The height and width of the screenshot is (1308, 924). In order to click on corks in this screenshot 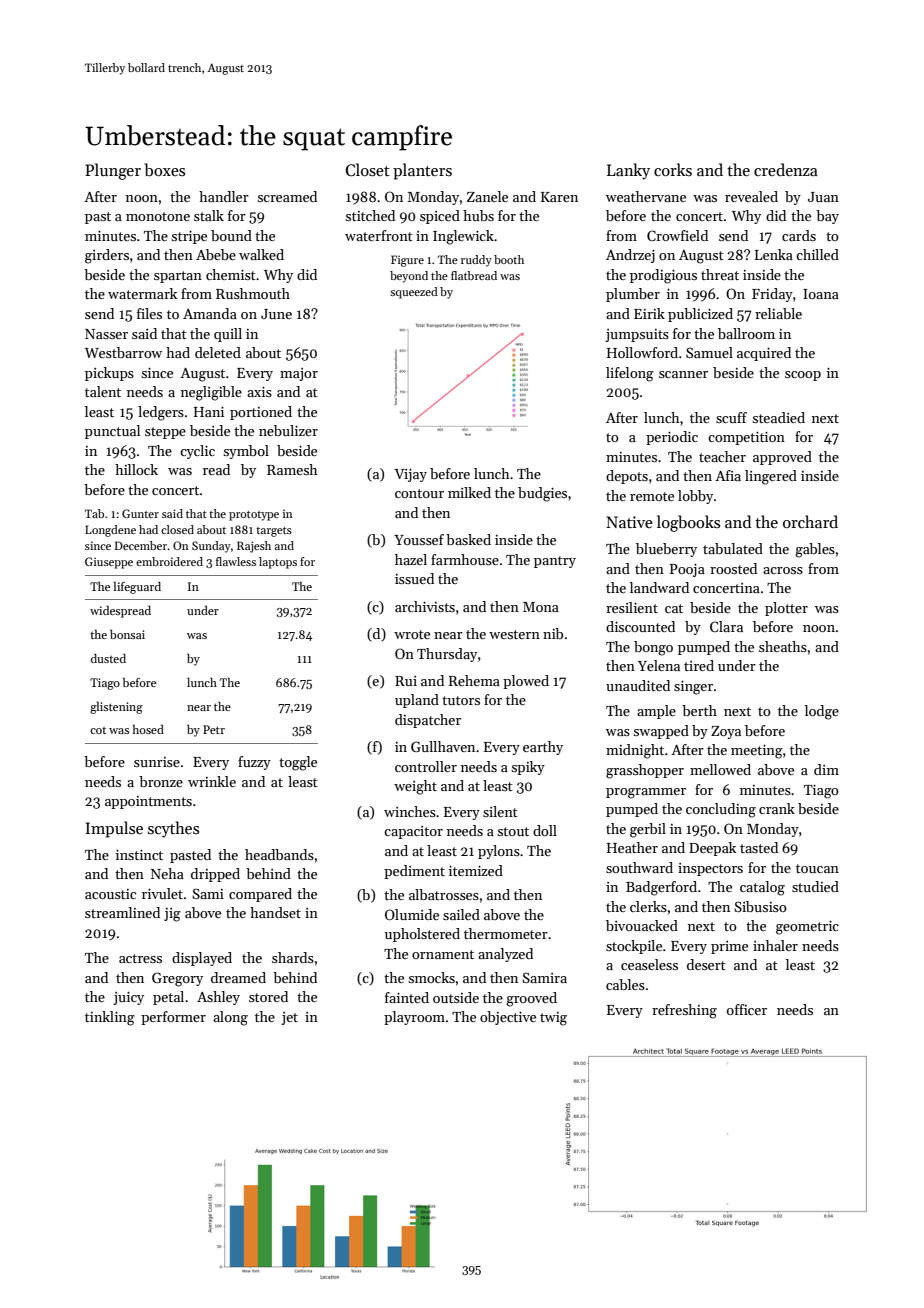, I will do `click(673, 169)`.
